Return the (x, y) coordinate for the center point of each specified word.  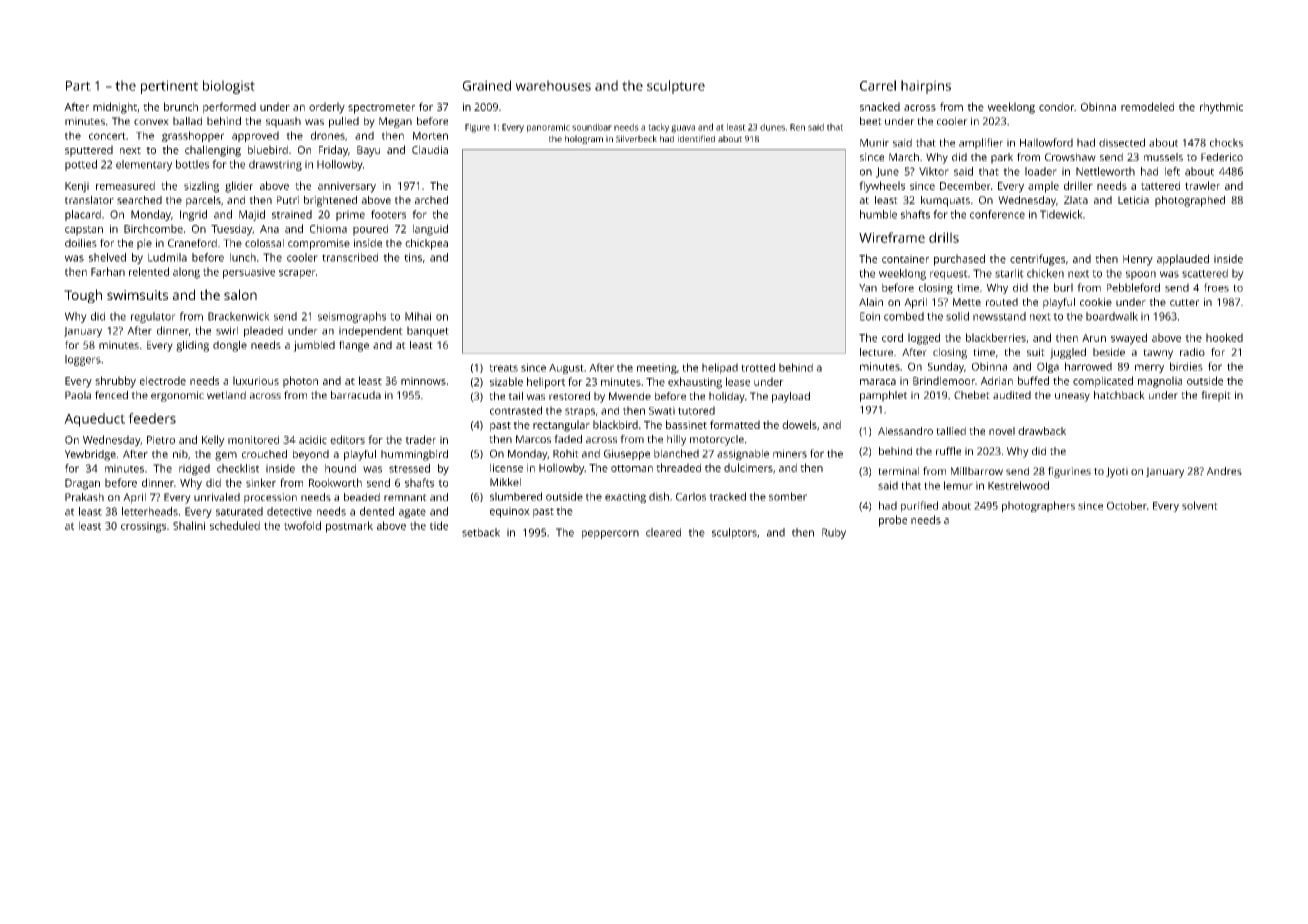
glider (239, 187)
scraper (297, 274)
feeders (152, 418)
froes (1216, 287)
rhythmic (1221, 108)
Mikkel (505, 482)
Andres (1224, 471)
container (905, 259)
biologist (229, 87)
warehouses (553, 85)
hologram (584, 139)
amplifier (981, 143)
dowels (799, 424)
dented (377, 511)
